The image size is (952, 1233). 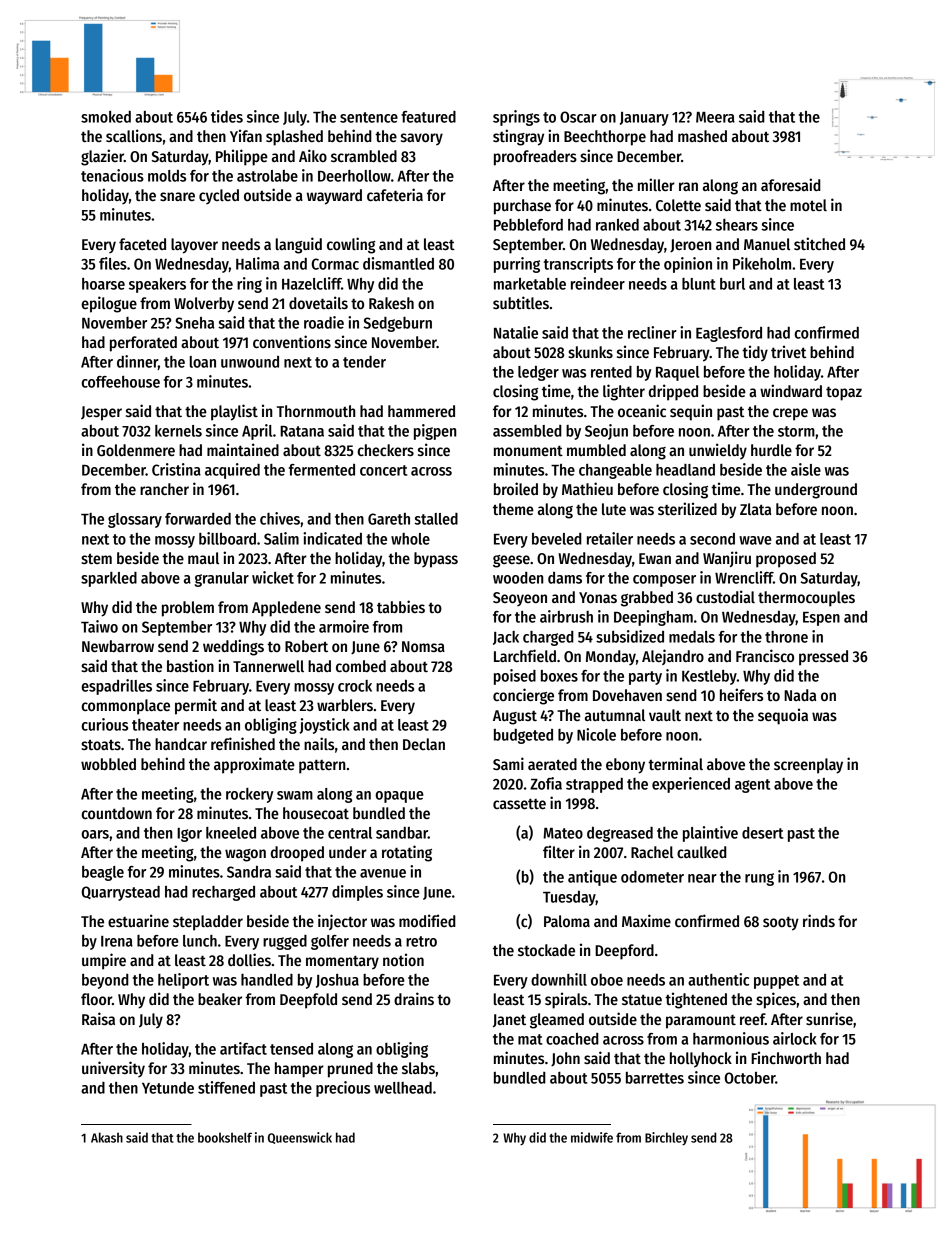 What do you see at coordinates (727, 559) in the screenshot?
I see `Wanjiru` at bounding box center [727, 559].
